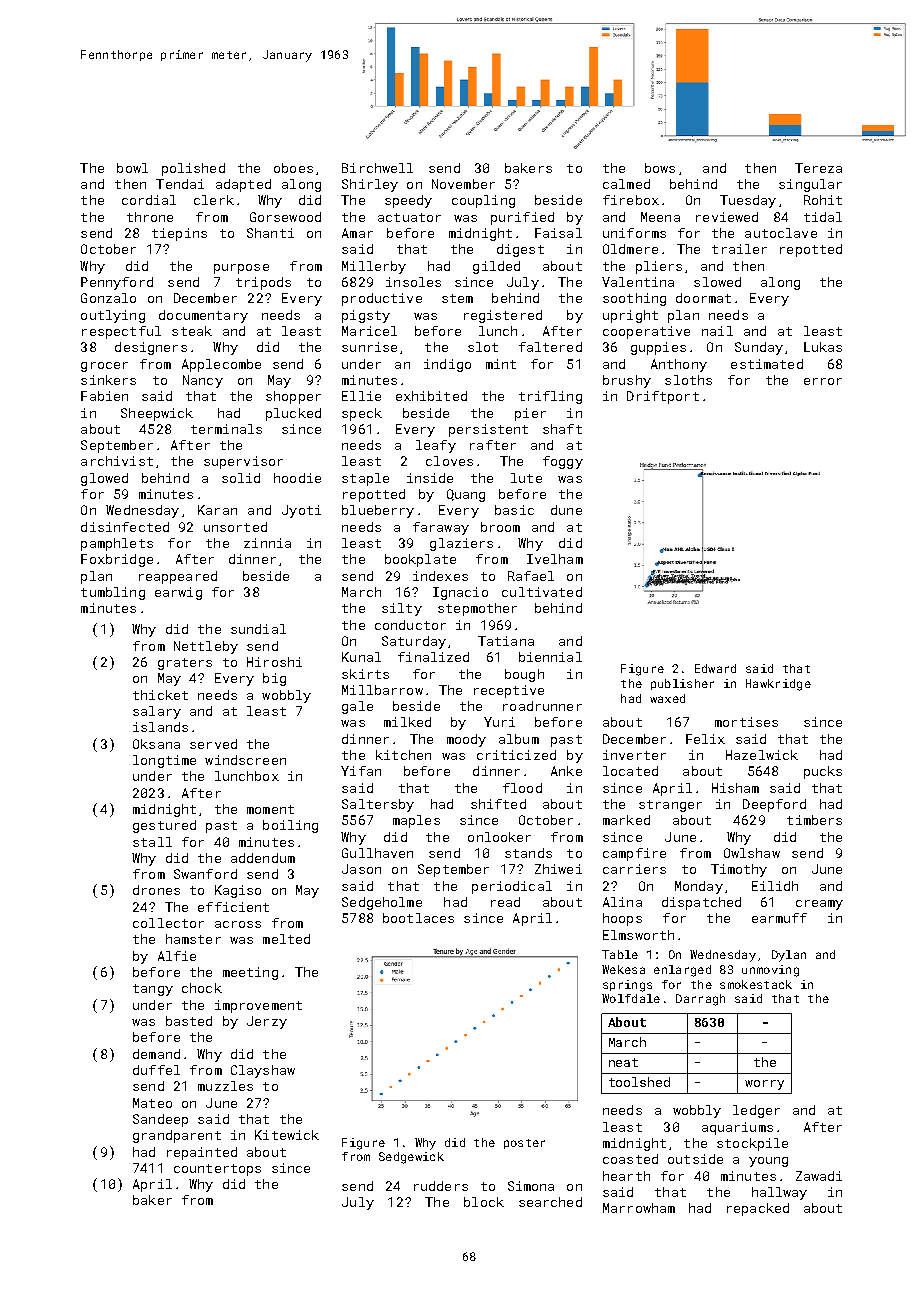  What do you see at coordinates (409, 217) in the page?
I see `actuator` at bounding box center [409, 217].
